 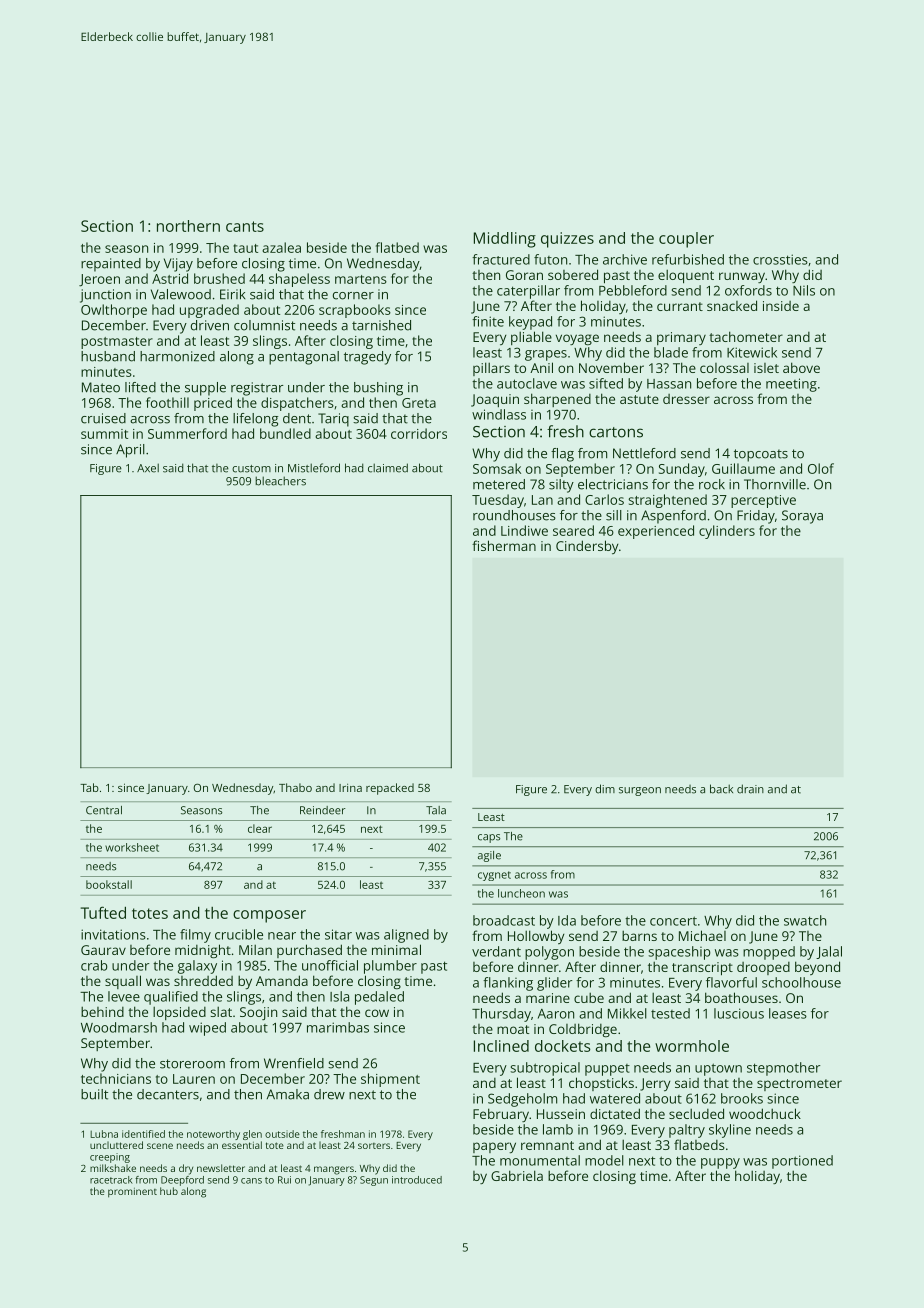 What do you see at coordinates (504, 920) in the page?
I see `broadcast` at bounding box center [504, 920].
